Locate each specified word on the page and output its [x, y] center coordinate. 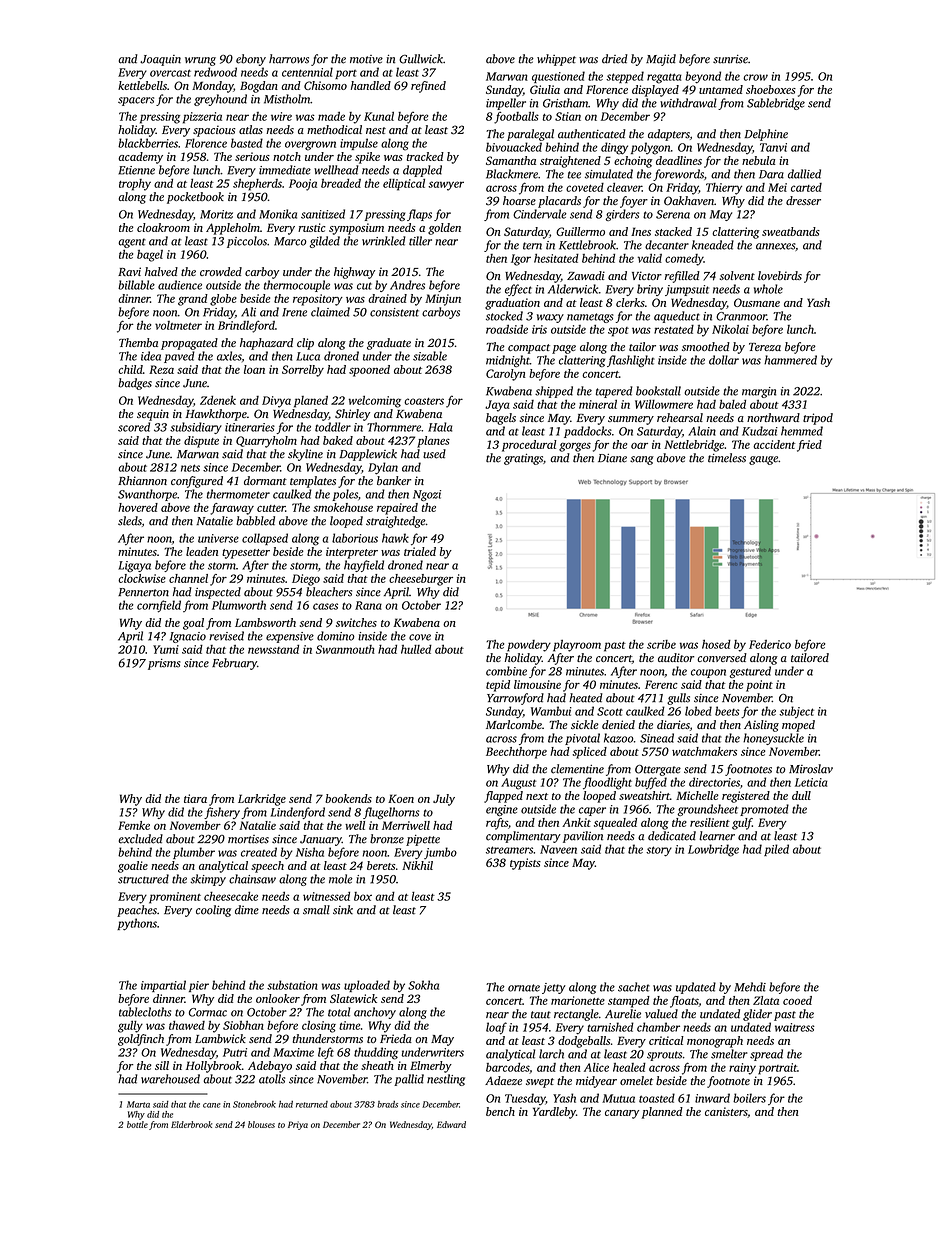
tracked [425, 156]
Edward [451, 1124]
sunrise [730, 59]
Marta [138, 1104]
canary [622, 1114]
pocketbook [195, 198]
